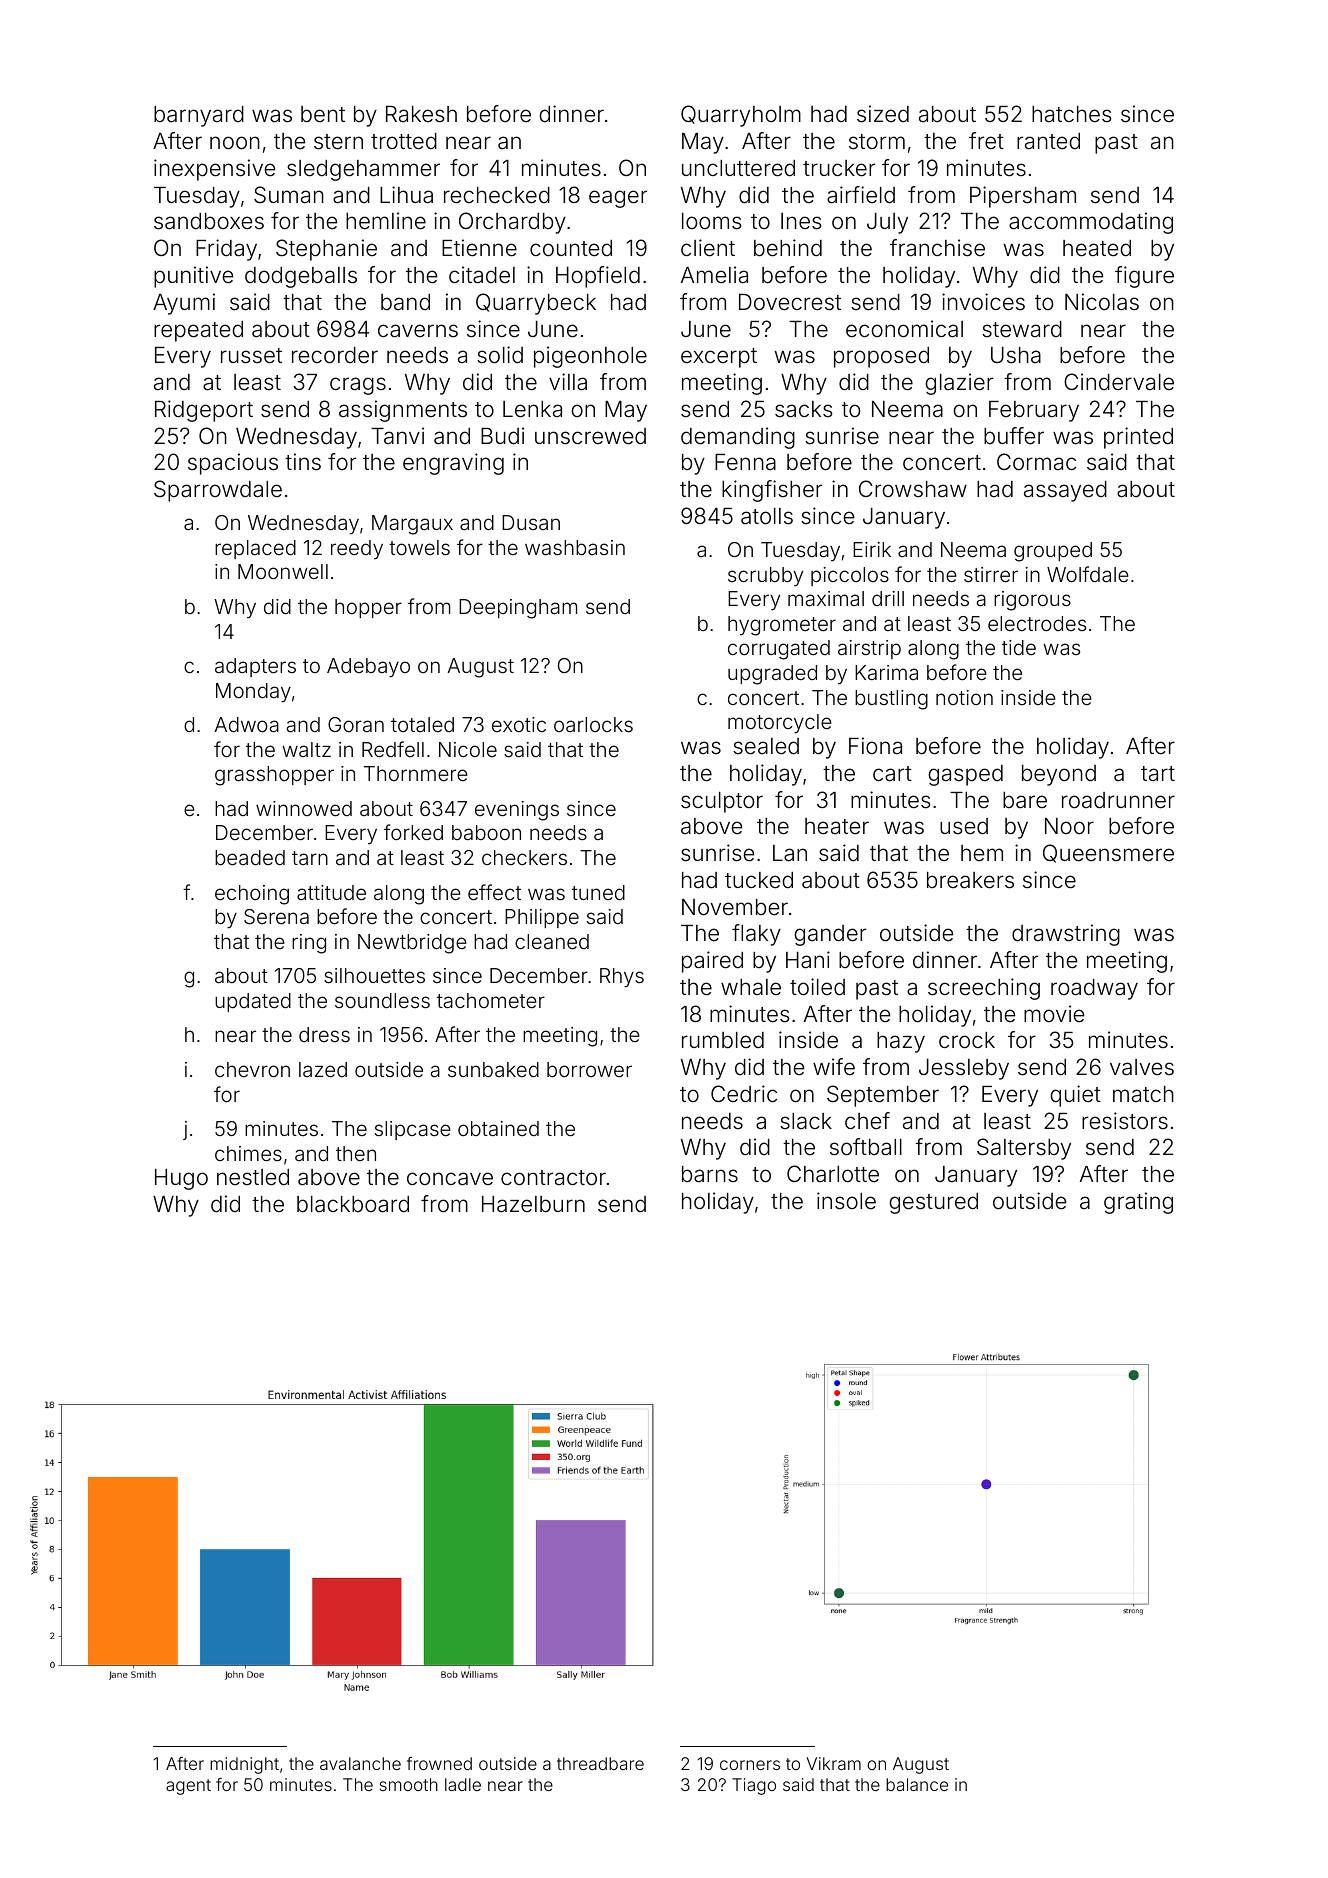 The width and height of the image is (1328, 1878). Describe the element at coordinates (497, 195) in the image. I see `rechecked` at that location.
